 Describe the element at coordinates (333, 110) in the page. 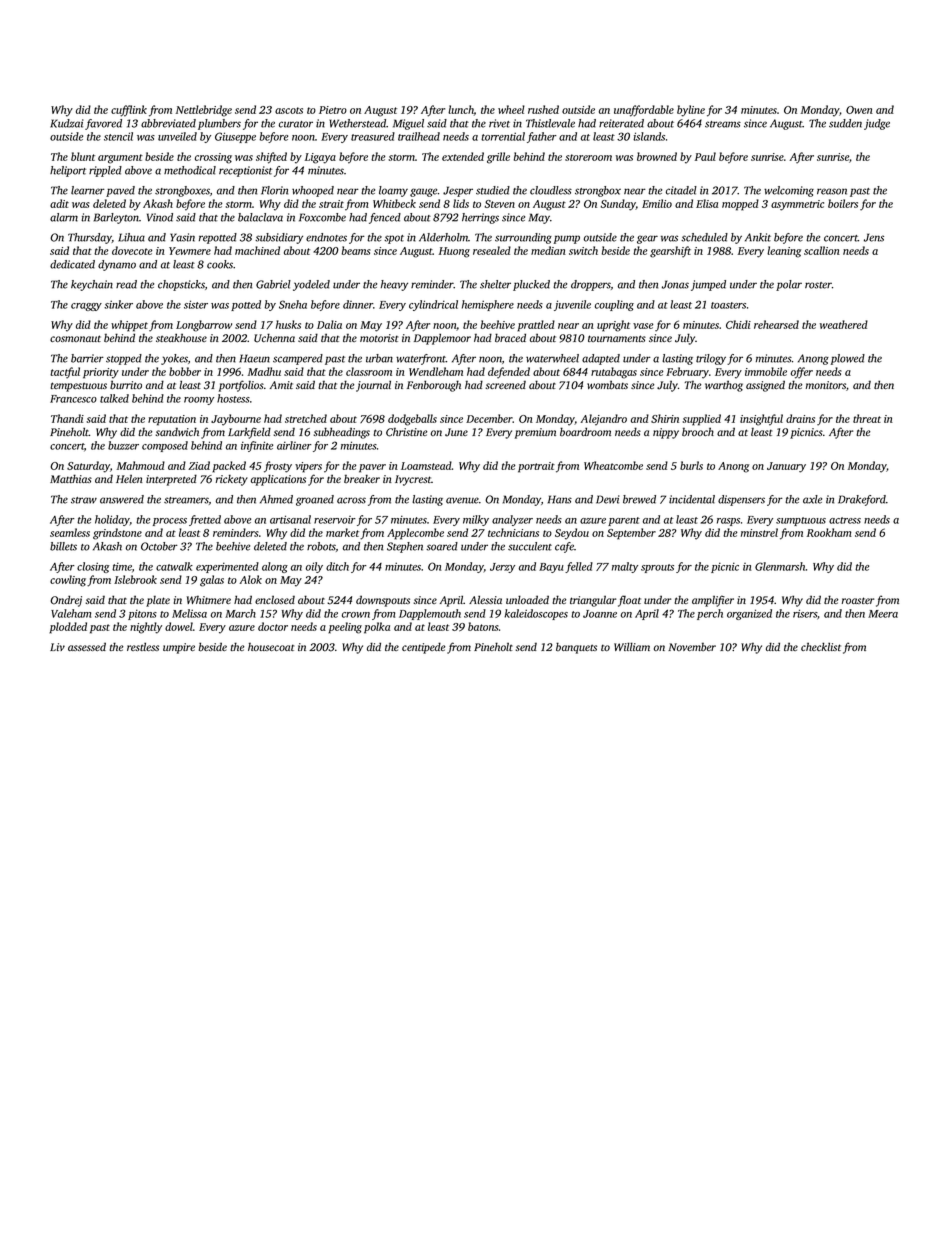

I see `Pietro` at that location.
